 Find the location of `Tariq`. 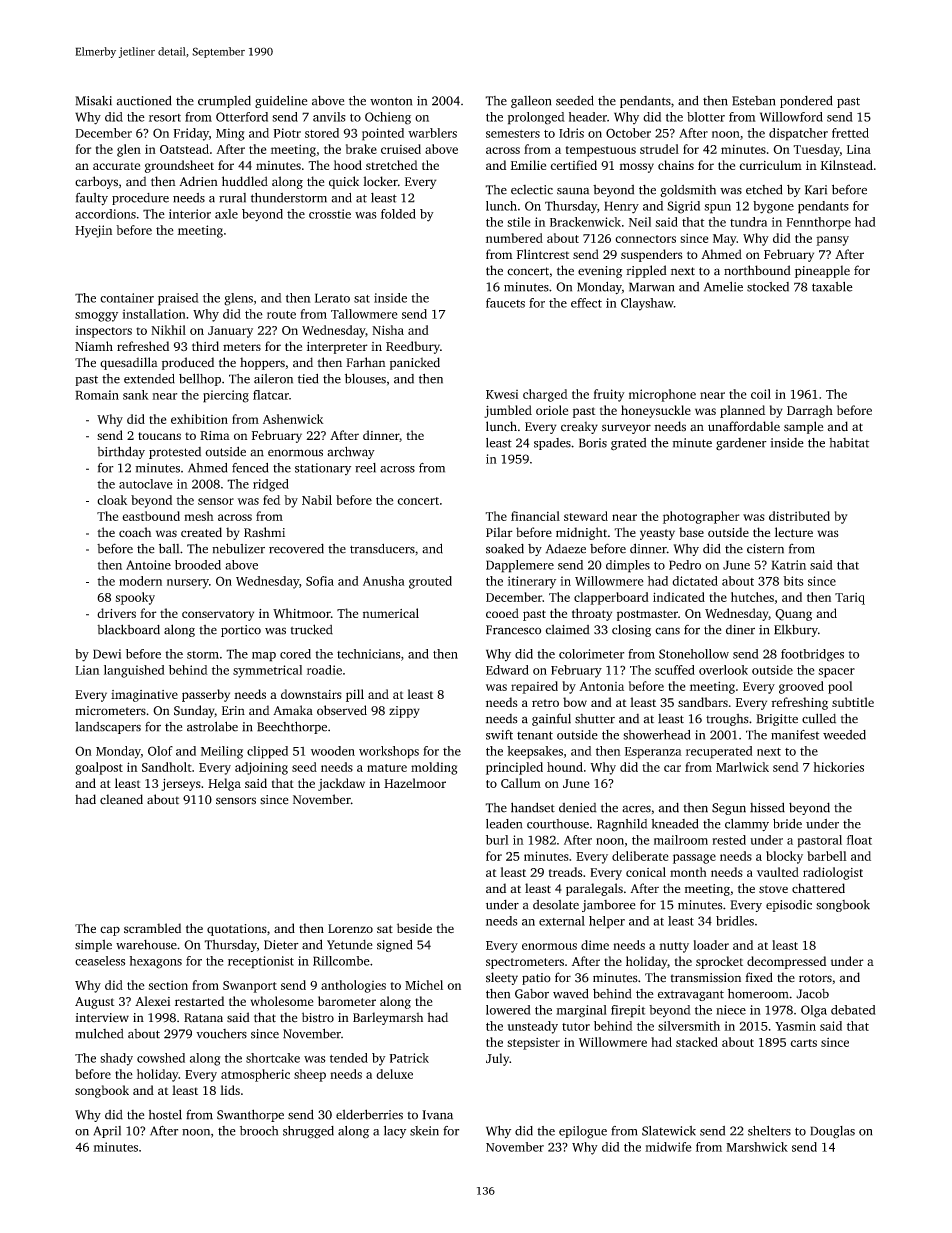

Tariq is located at coordinates (850, 599).
